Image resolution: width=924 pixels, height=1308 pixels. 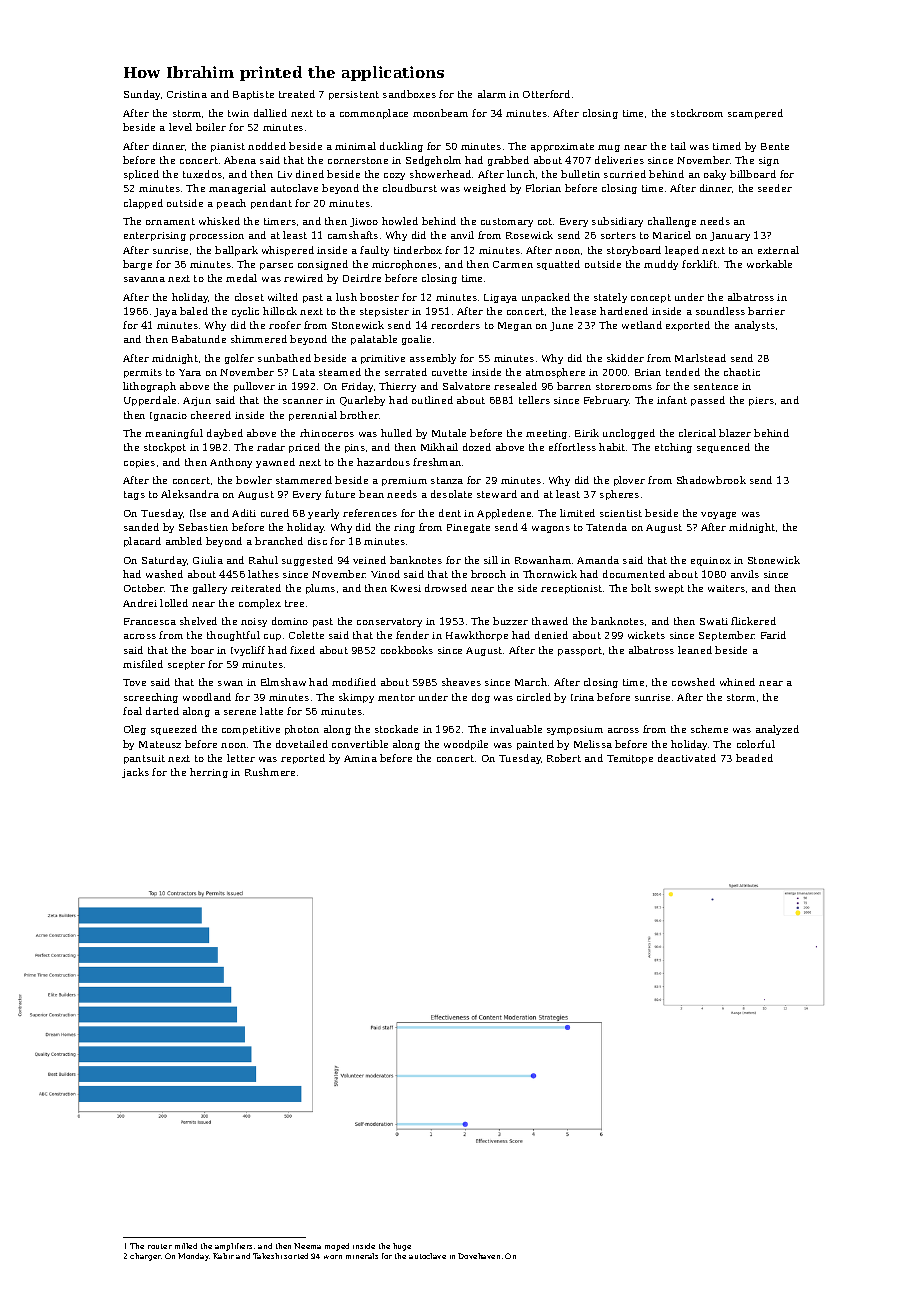 What do you see at coordinates (303, 759) in the screenshot?
I see `reported` at bounding box center [303, 759].
